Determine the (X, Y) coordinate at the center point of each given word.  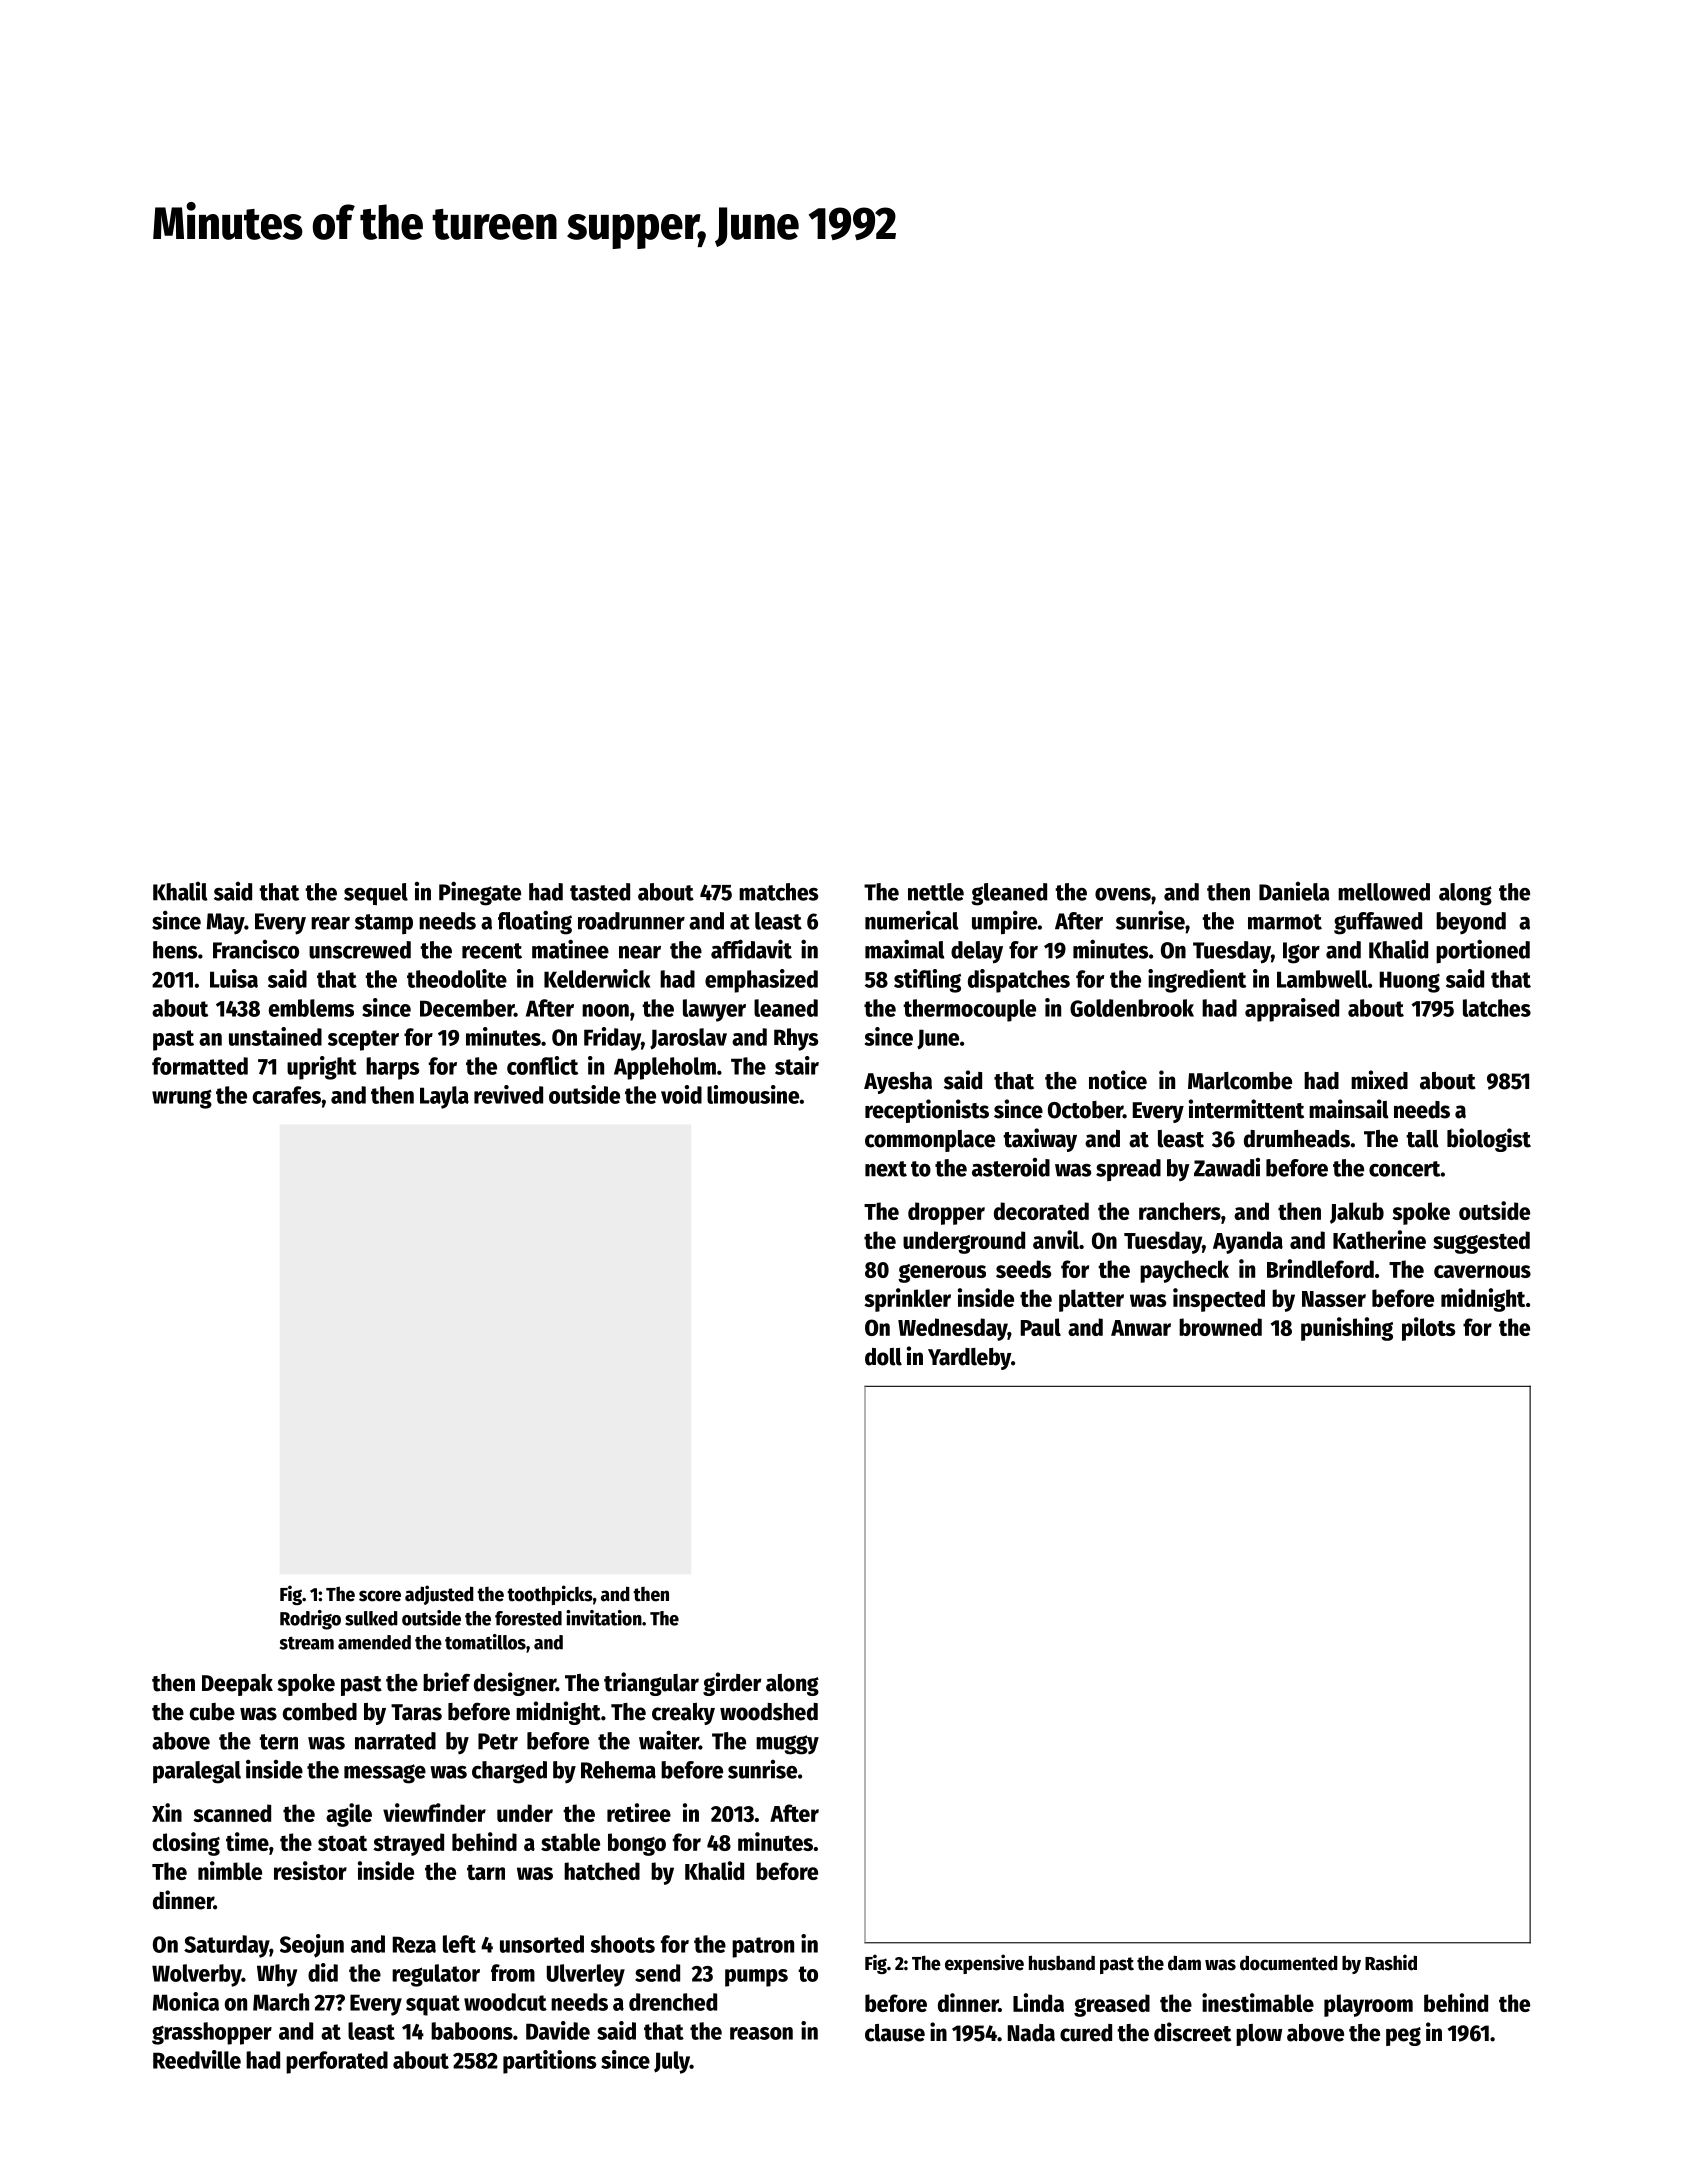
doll (883, 1357)
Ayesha (898, 1083)
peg (1403, 2036)
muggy (787, 1745)
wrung (182, 1099)
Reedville (197, 2059)
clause (895, 2033)
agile (349, 1815)
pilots (1428, 1329)
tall (1422, 1139)
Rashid (1391, 1962)
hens (175, 950)
